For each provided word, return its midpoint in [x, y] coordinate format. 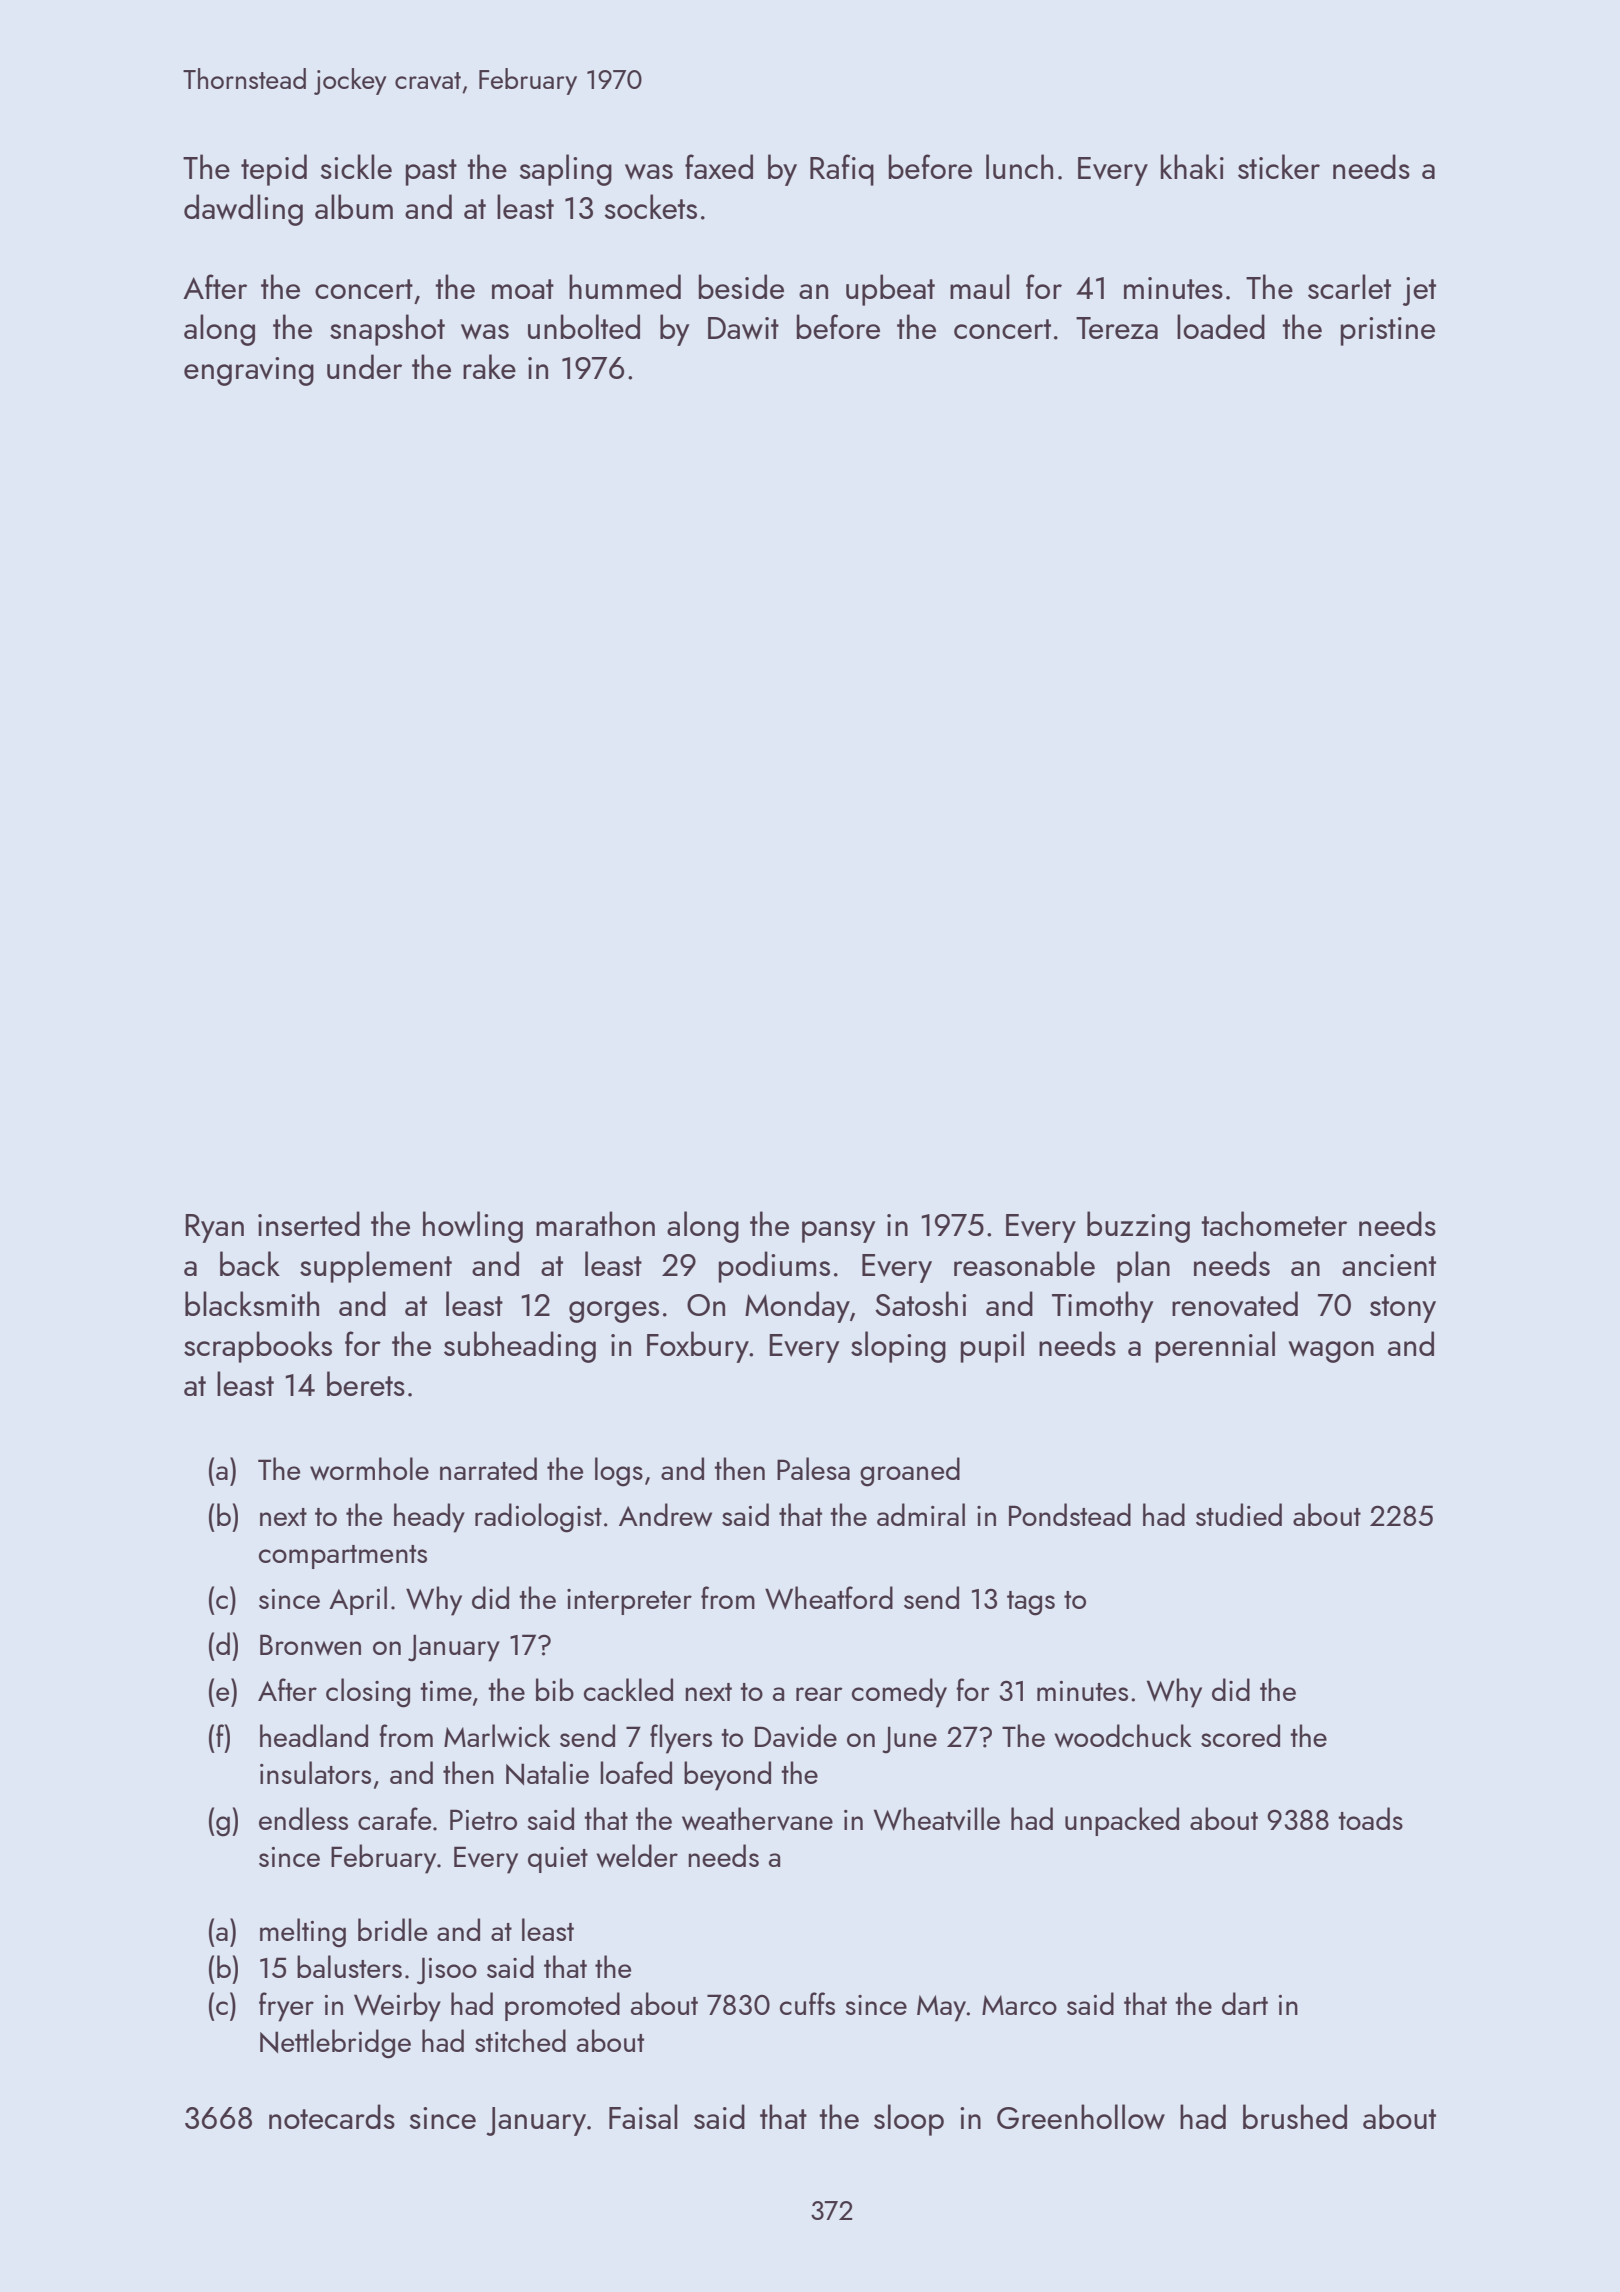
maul [980, 286]
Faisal [643, 2116]
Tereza [1117, 328]
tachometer [1274, 1223]
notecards [332, 2116]
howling [473, 1227]
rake [489, 366]
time [446, 1691]
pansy [838, 1232]
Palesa [813, 1468]
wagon [1331, 1352]
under [364, 366]
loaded [1221, 326]
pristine [1387, 331]
